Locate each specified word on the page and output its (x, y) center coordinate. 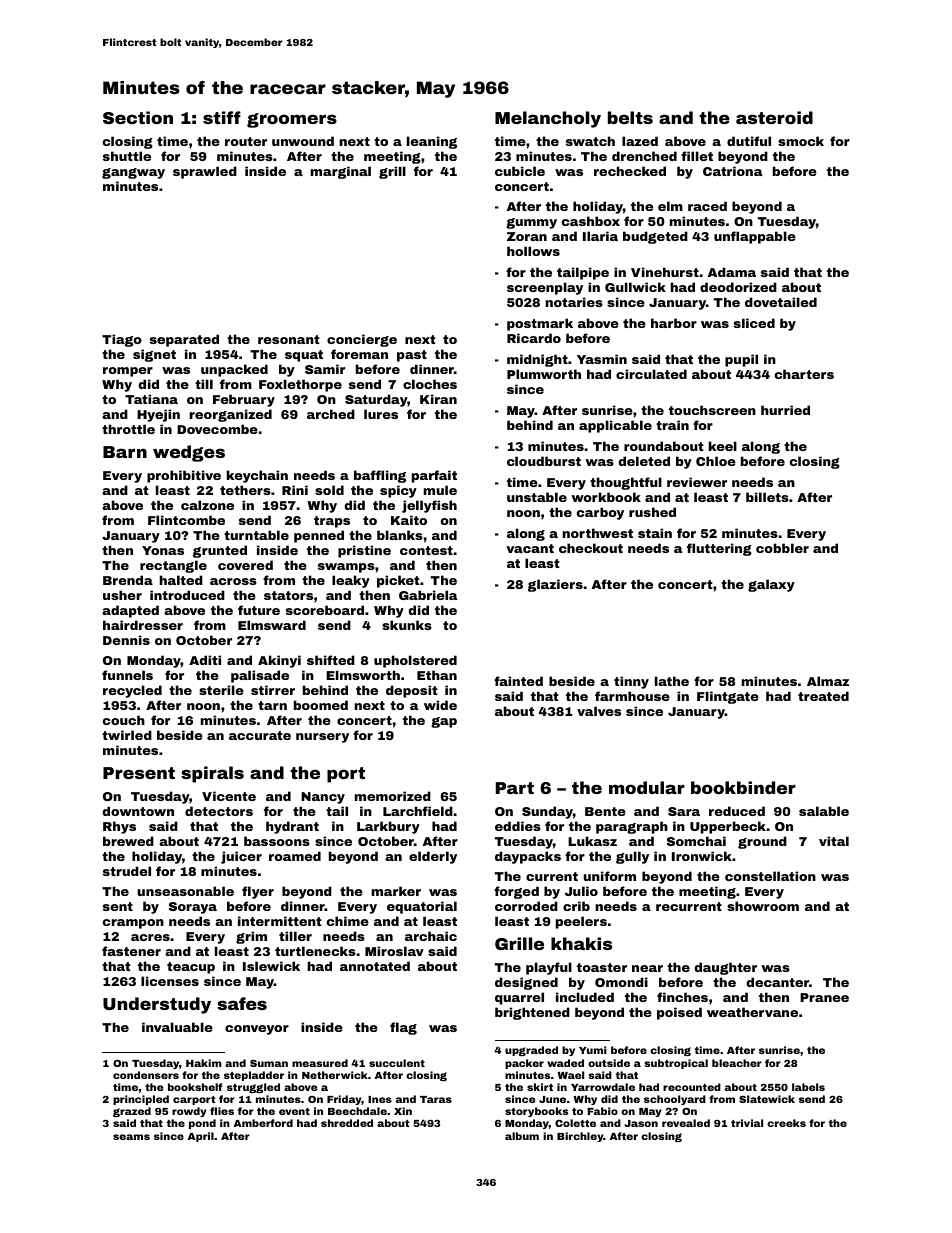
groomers (292, 120)
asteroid (774, 117)
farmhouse (632, 696)
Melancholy (548, 119)
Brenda (128, 580)
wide (440, 705)
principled (141, 1100)
